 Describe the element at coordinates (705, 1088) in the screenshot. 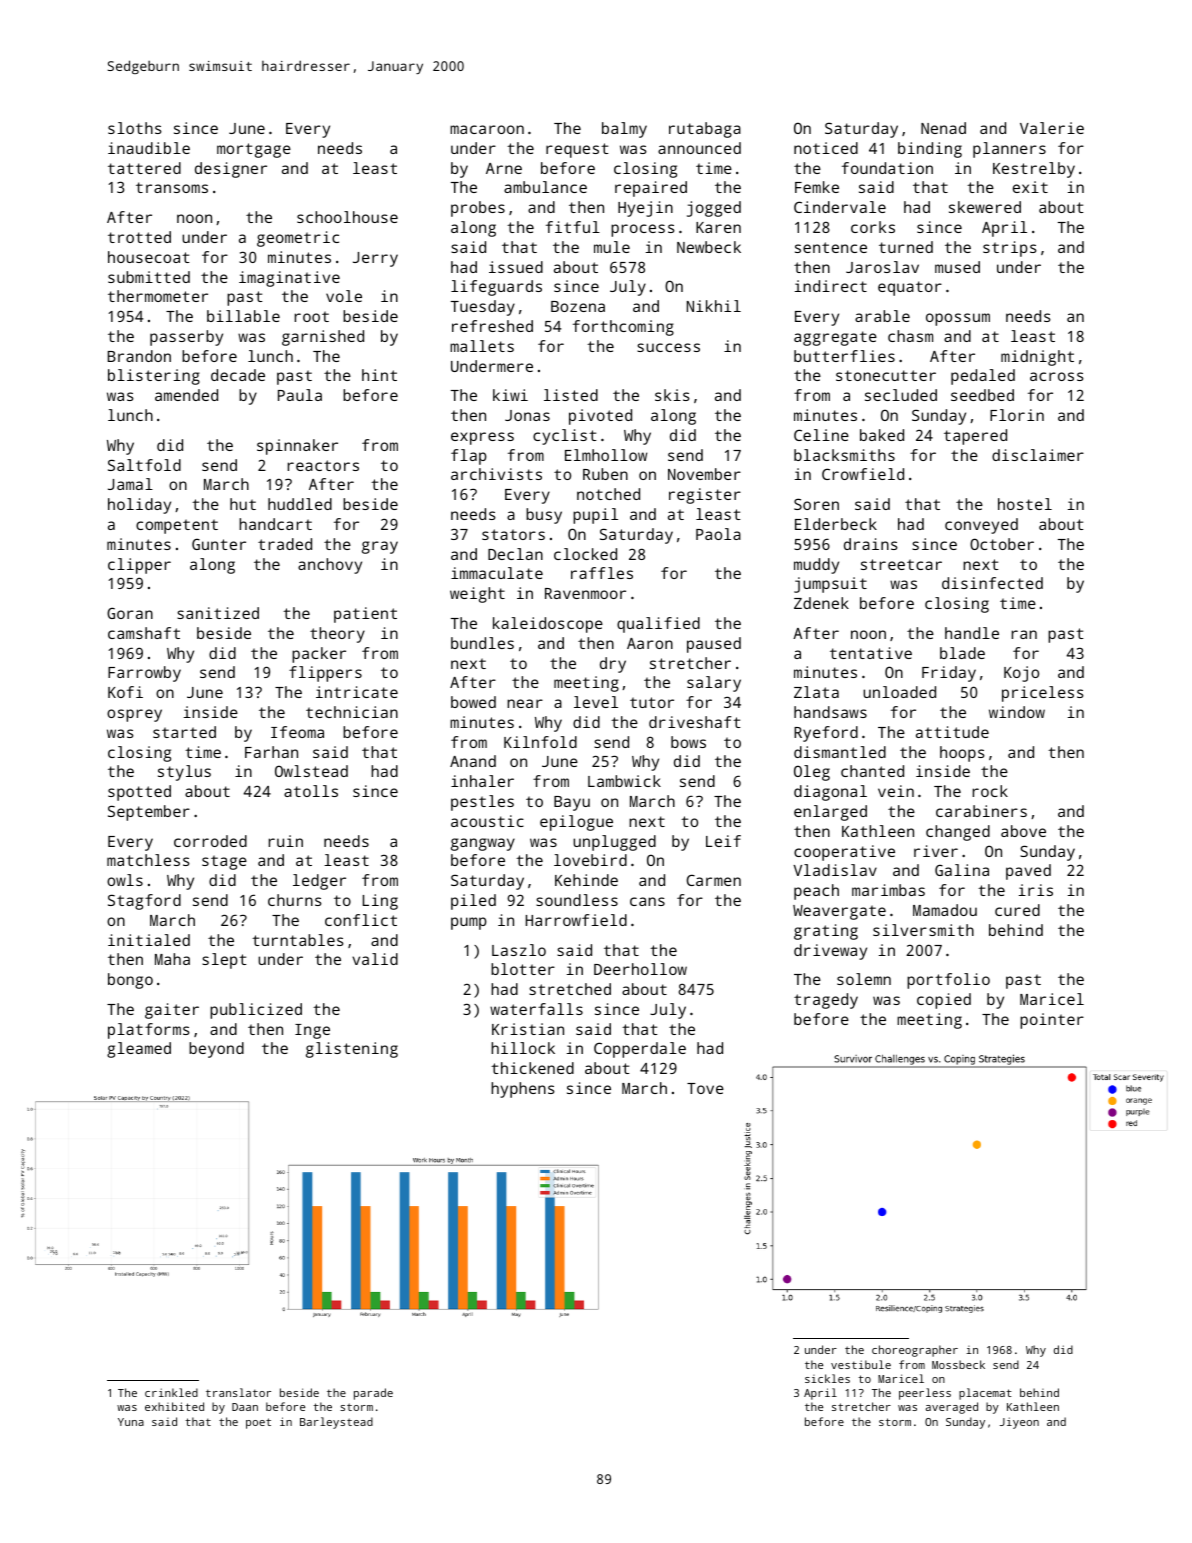

I see `Tove` at that location.
